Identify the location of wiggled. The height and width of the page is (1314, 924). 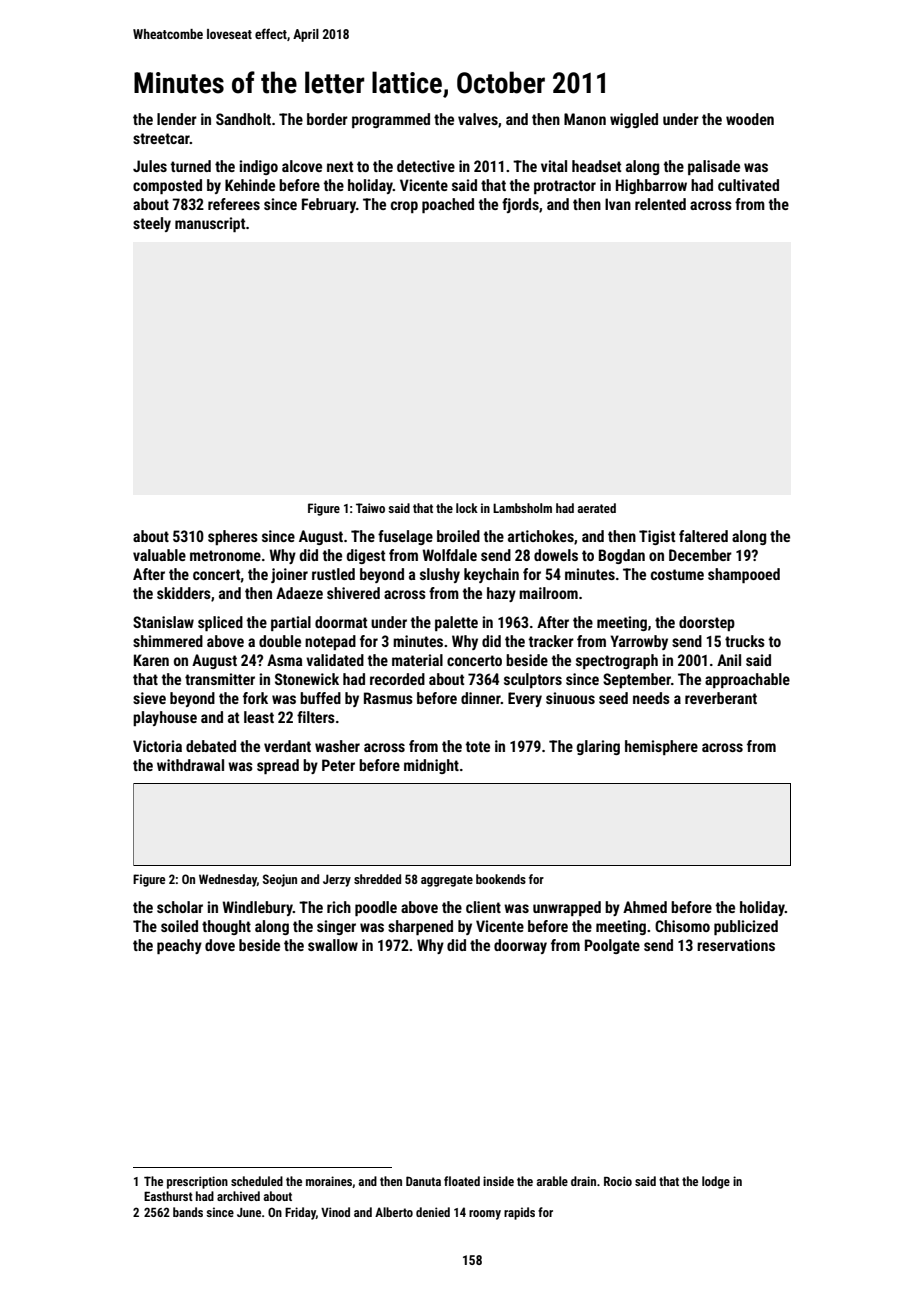
(634, 120).
